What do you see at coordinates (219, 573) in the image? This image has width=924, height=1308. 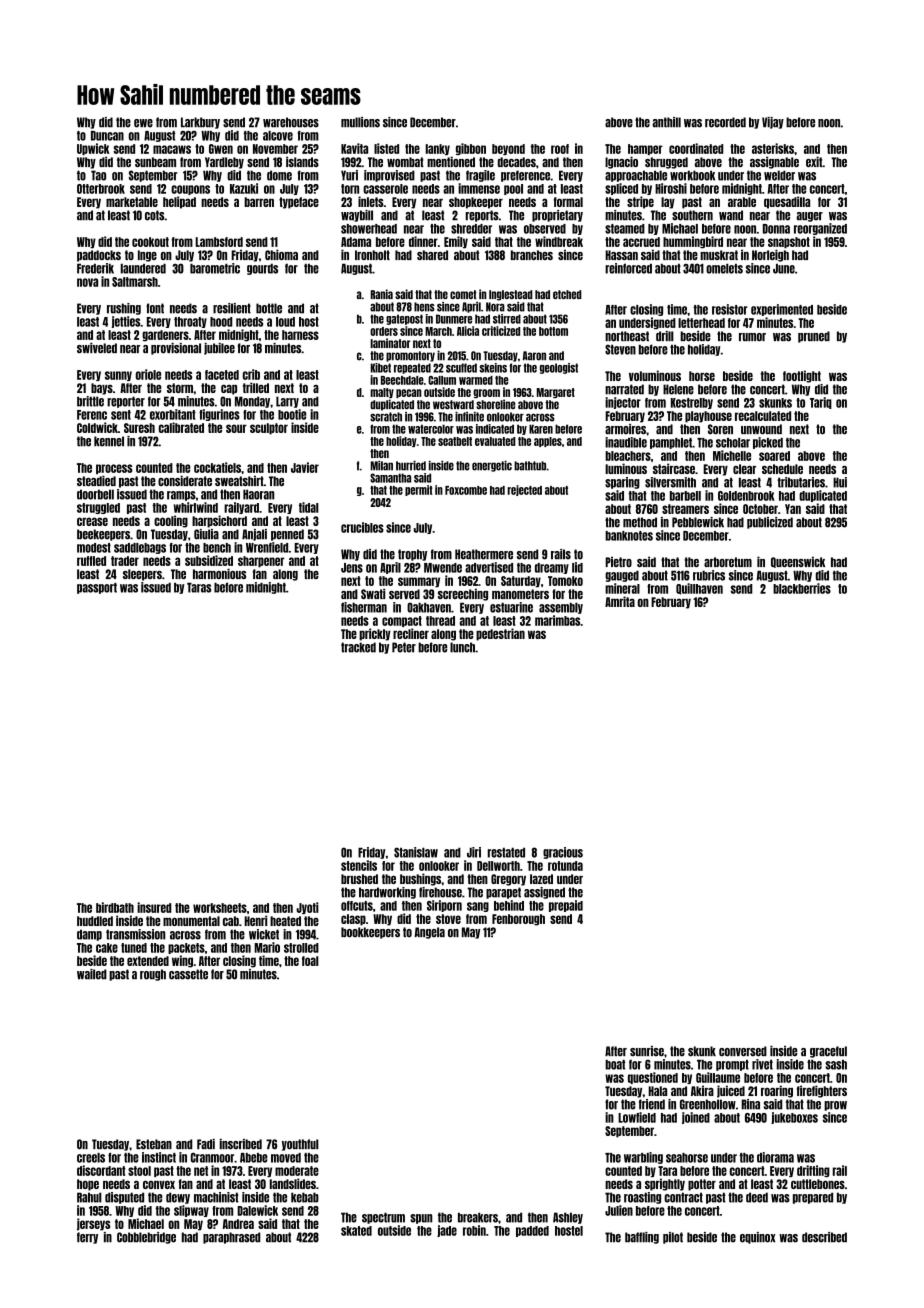 I see `harmonious` at bounding box center [219, 573].
